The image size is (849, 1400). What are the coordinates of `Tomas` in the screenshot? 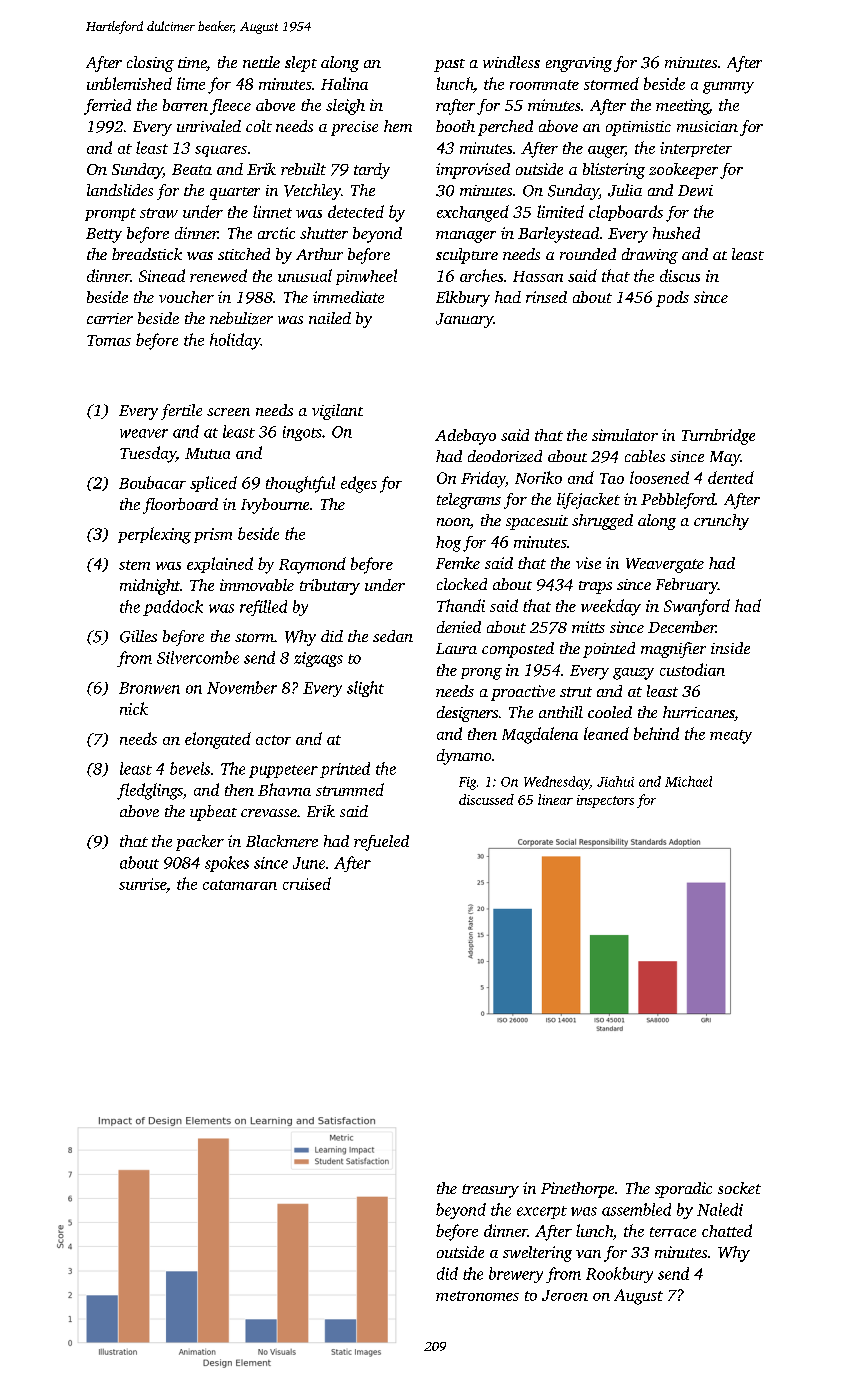 It's located at (109, 340).
